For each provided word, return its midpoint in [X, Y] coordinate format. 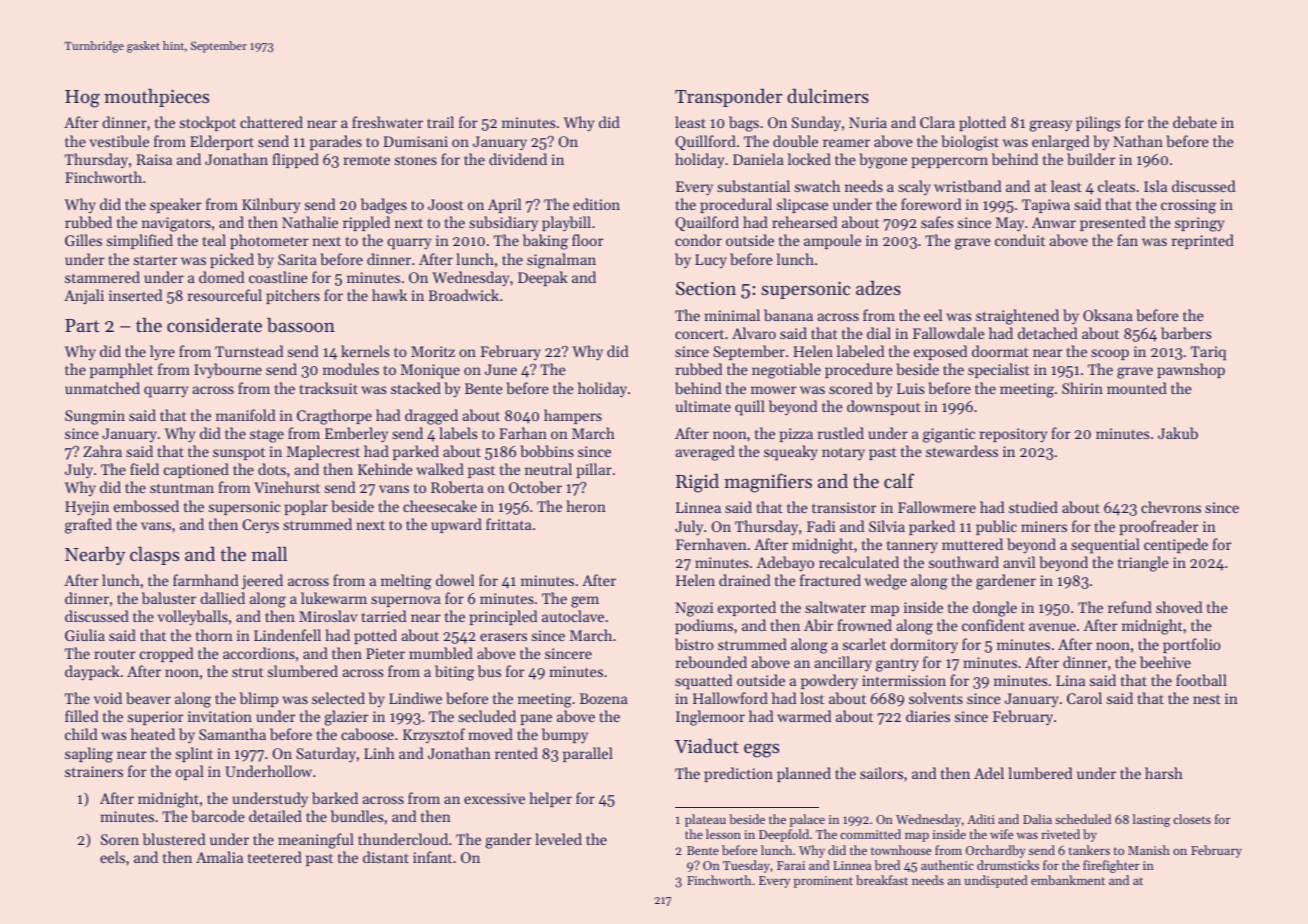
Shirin [1082, 388]
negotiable [786, 371]
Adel [989, 773]
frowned [864, 625]
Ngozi [694, 609]
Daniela [758, 159]
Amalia [219, 857]
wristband [967, 186]
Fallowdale [949, 333]
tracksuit [329, 388]
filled [81, 716]
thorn [214, 635]
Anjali [84, 297]
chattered [271, 122]
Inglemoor [710, 718]
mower [773, 390]
